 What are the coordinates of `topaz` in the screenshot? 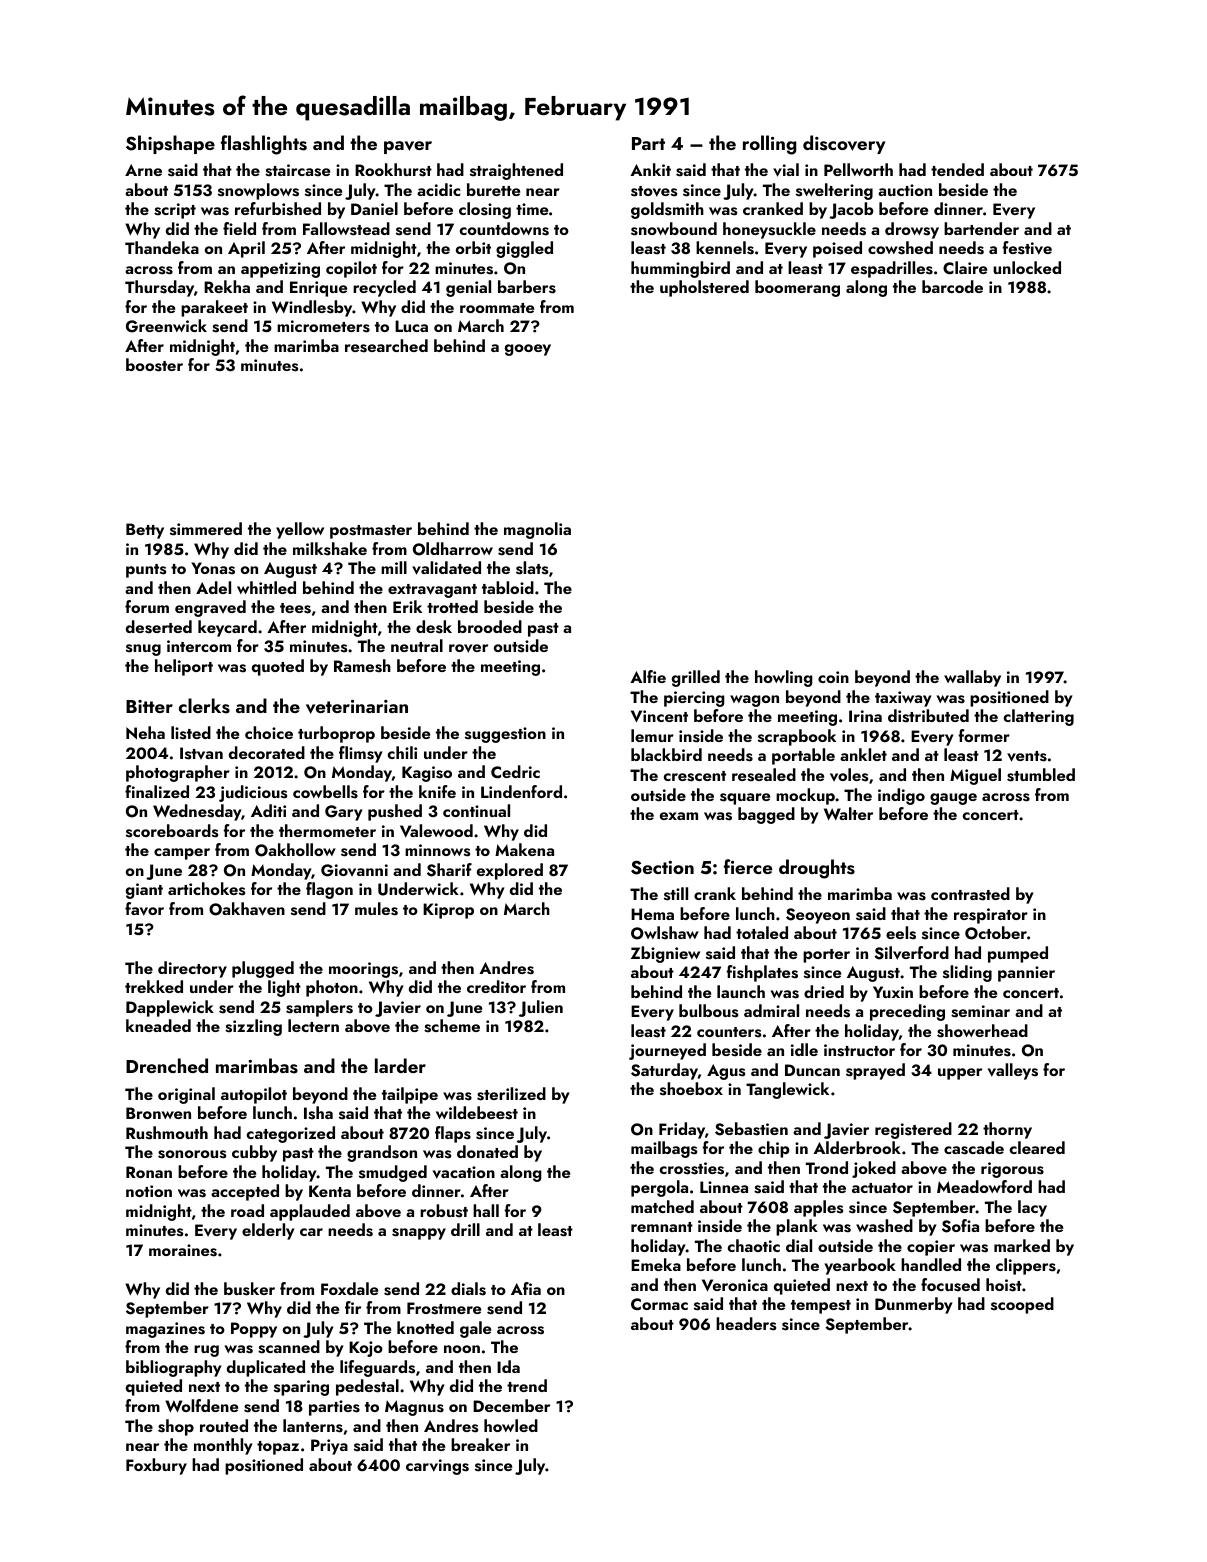 It's located at (278, 1448).
